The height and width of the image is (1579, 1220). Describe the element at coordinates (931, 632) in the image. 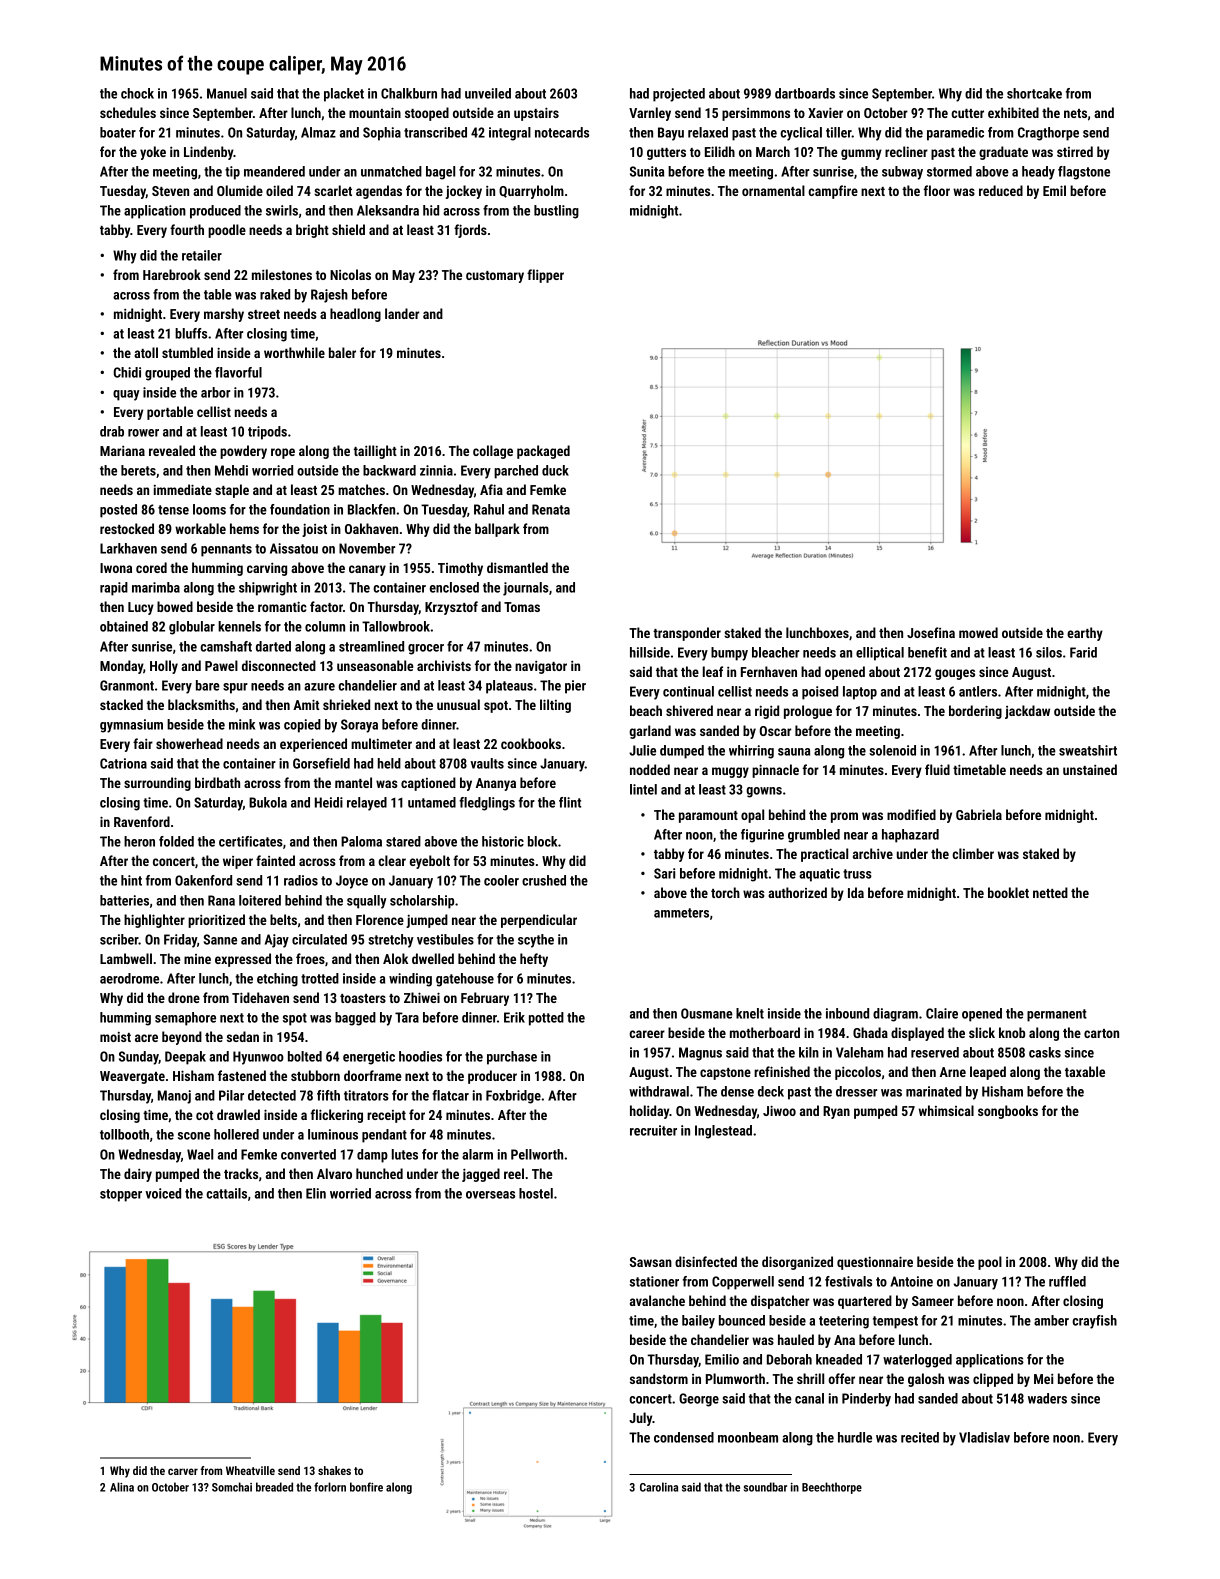

I see `Josefina` at that location.
